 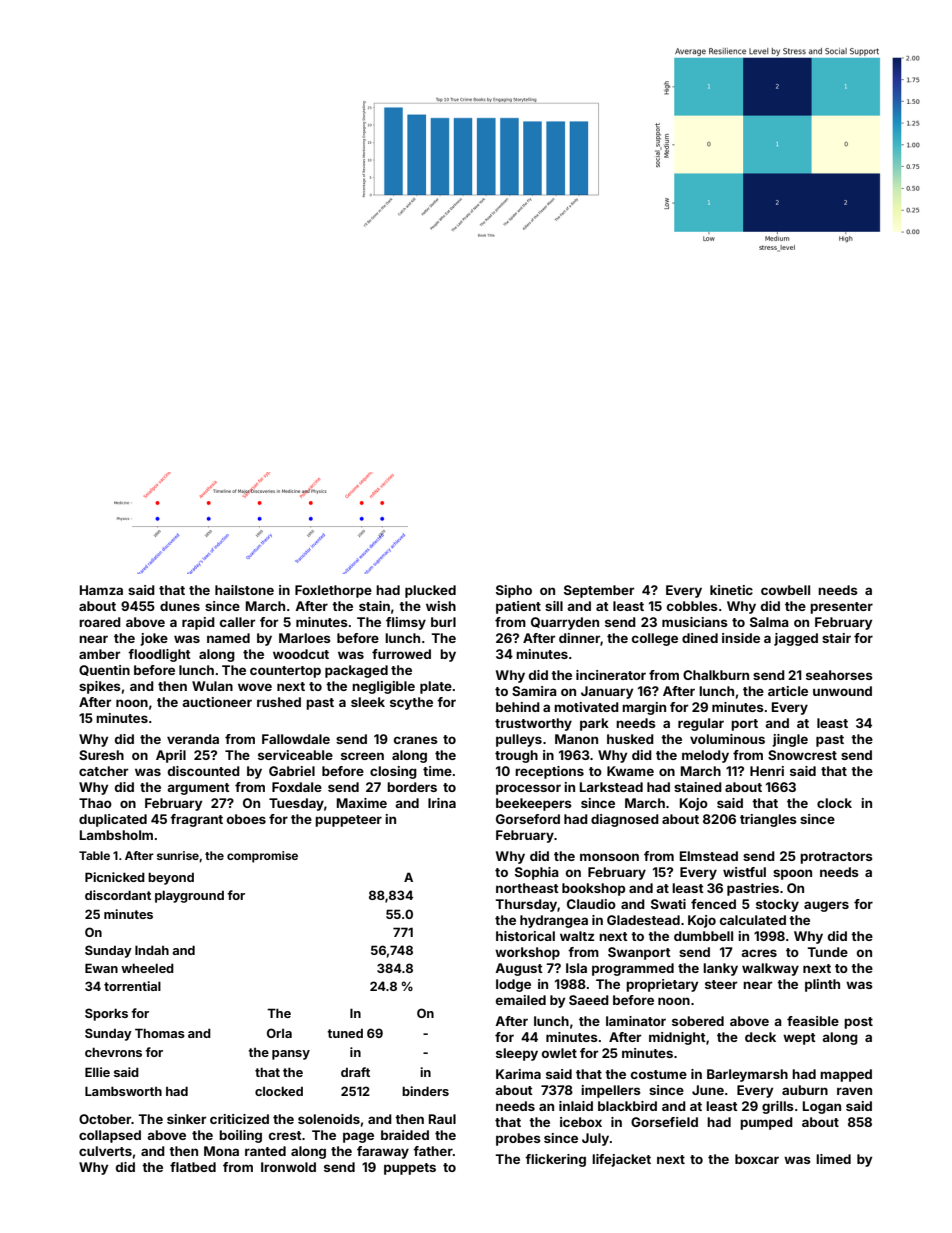 I want to click on trough, so click(x=516, y=756).
